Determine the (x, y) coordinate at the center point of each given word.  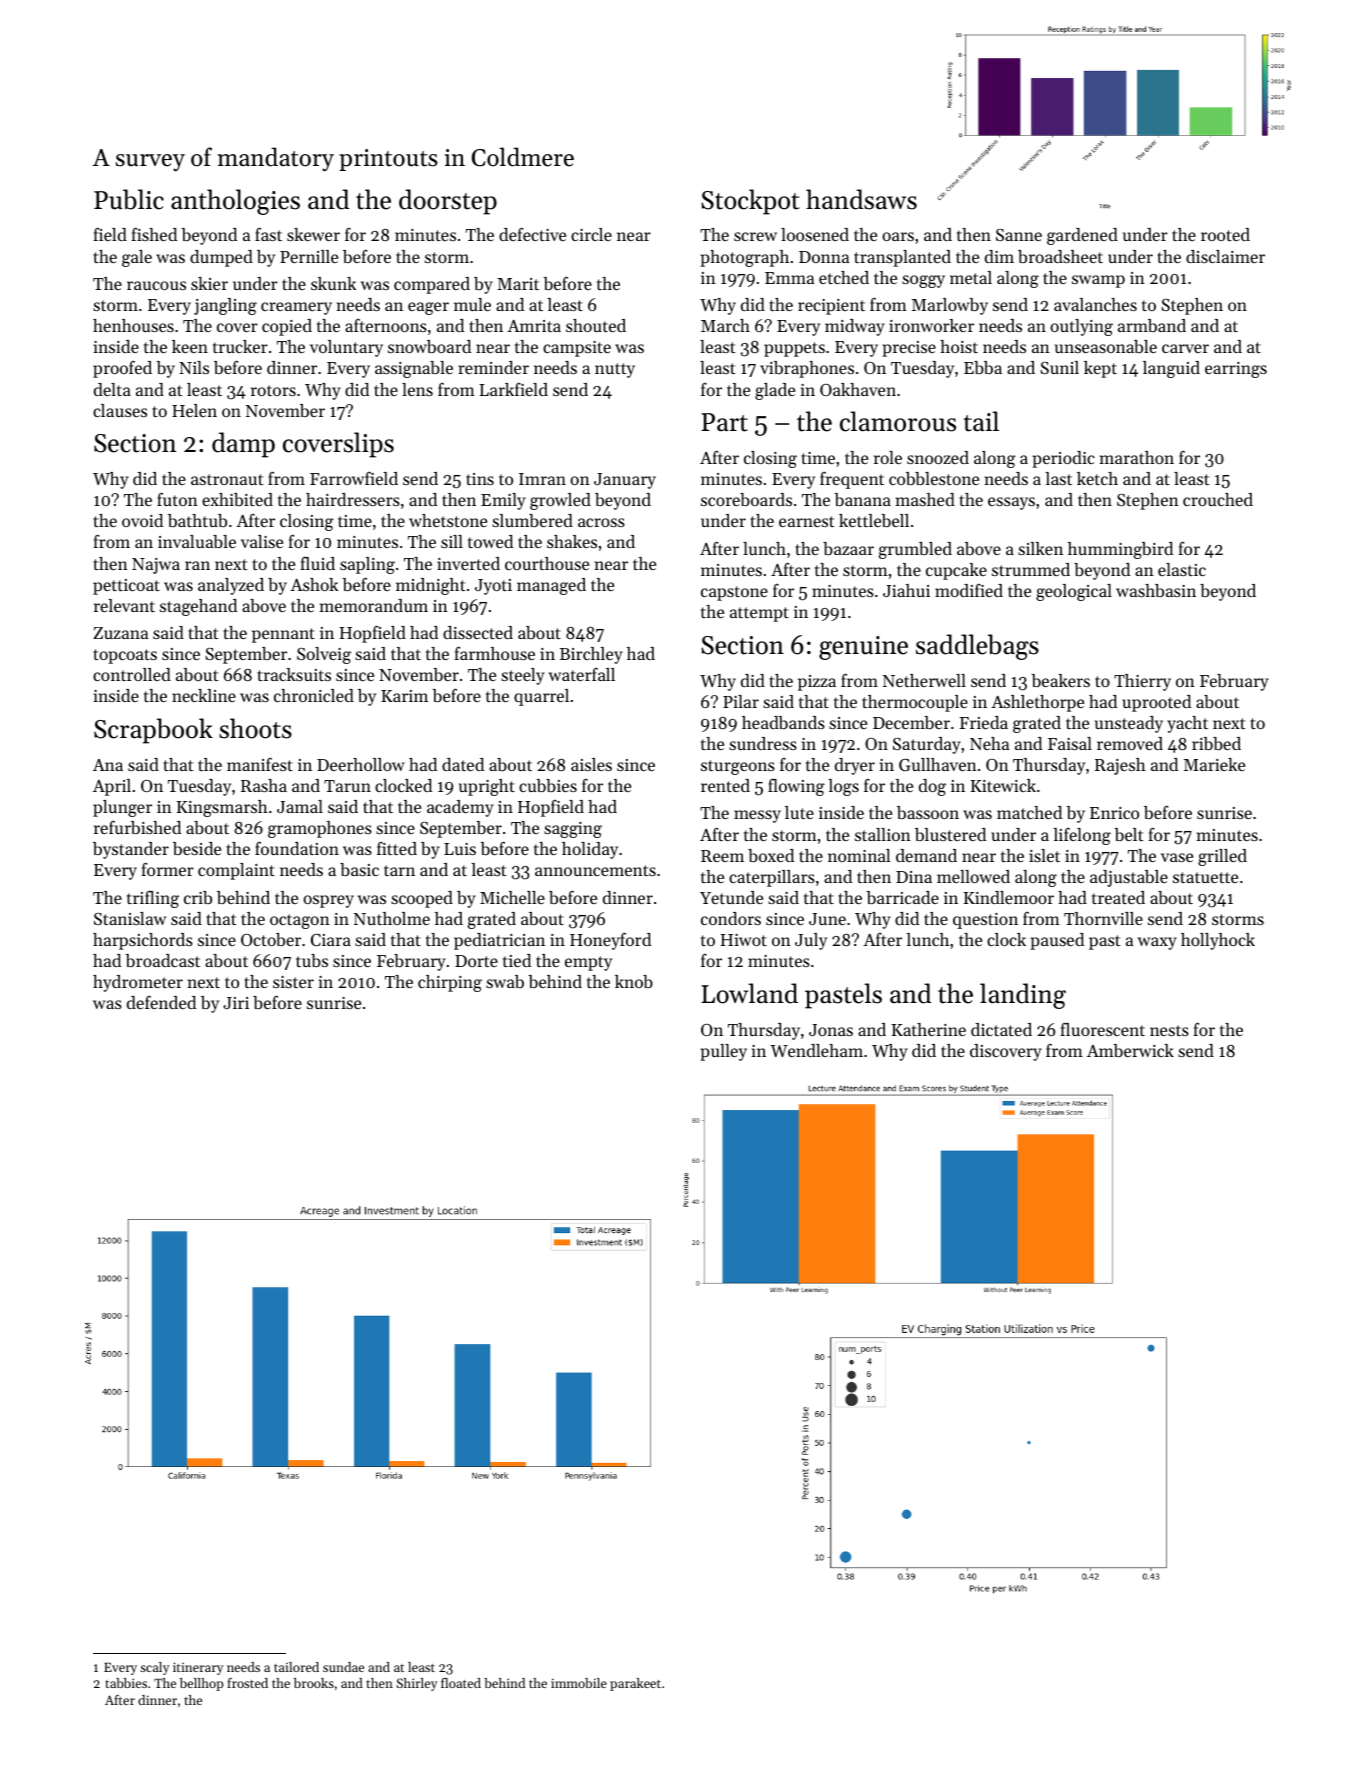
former (167, 869)
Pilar (741, 701)
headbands (783, 722)
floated (461, 1683)
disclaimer (1225, 256)
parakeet (635, 1684)
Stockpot (750, 202)
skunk (333, 283)
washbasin (1156, 590)
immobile (579, 1683)
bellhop (201, 1684)
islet (1044, 855)
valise (262, 541)
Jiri (236, 1003)
